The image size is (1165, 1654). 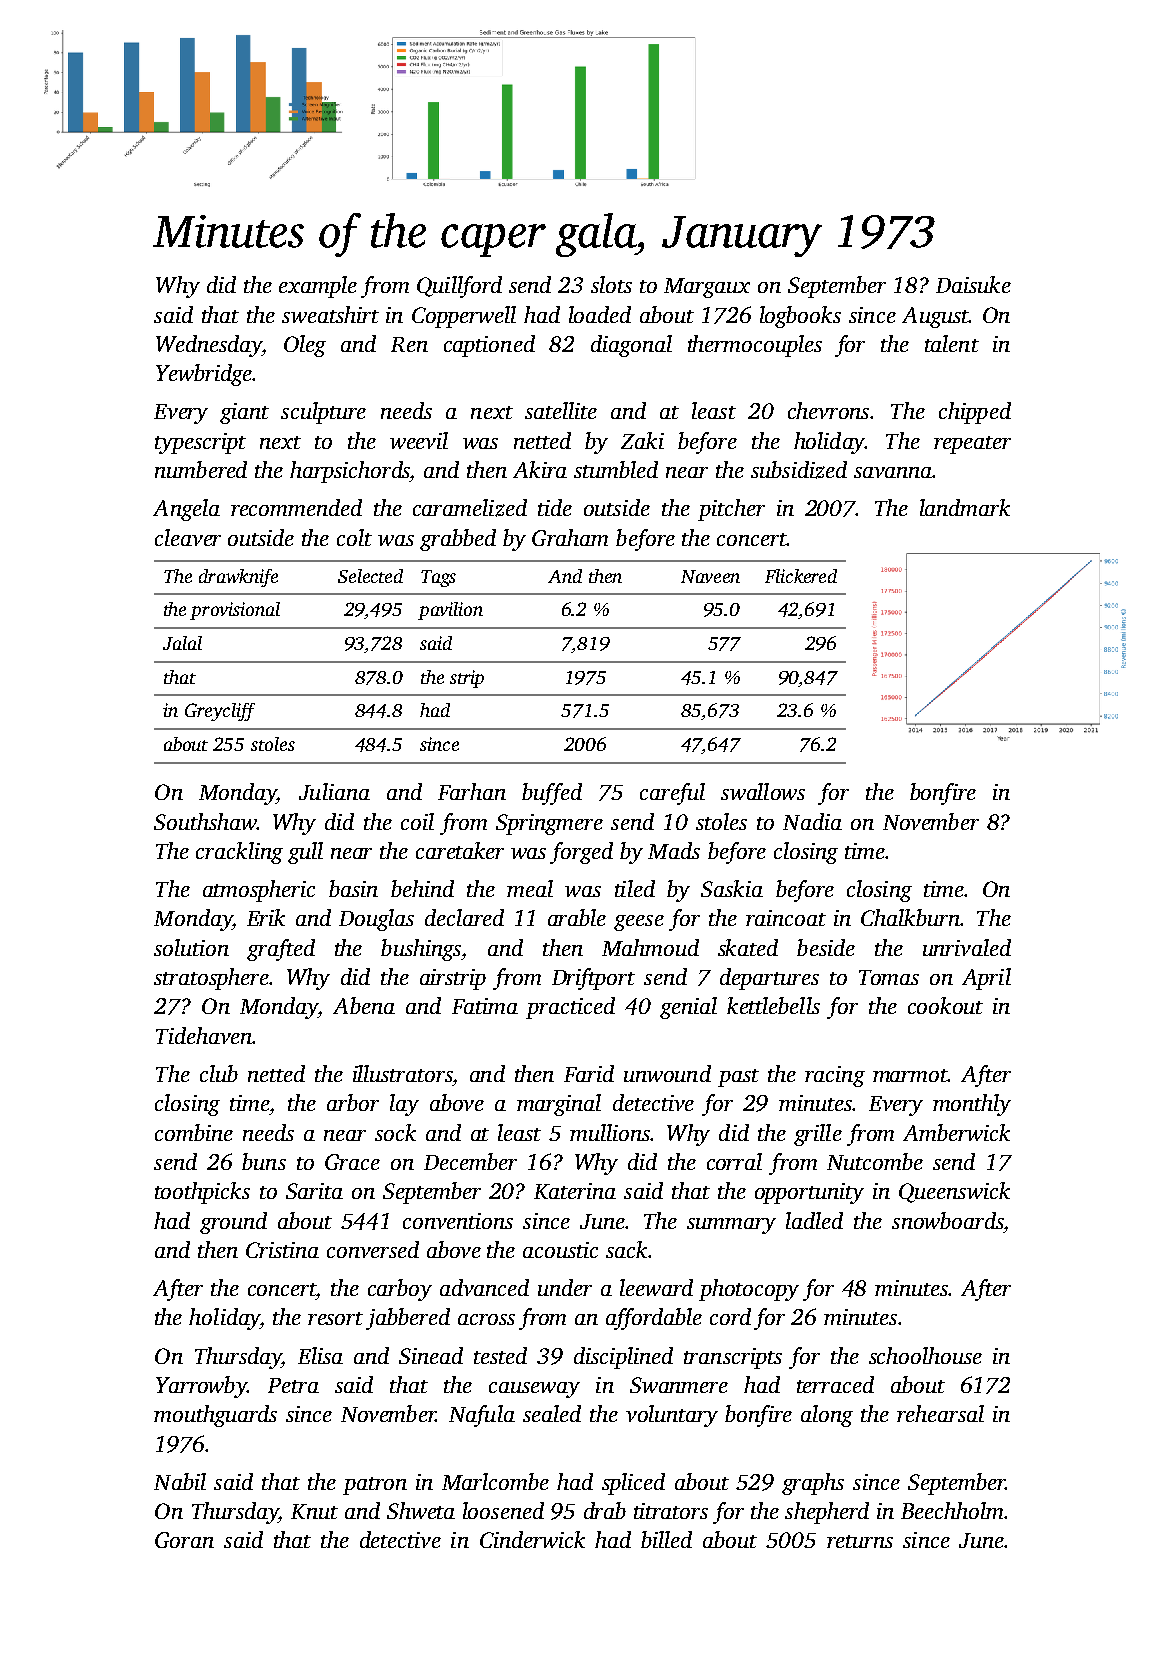 I want to click on meal, so click(x=530, y=888).
